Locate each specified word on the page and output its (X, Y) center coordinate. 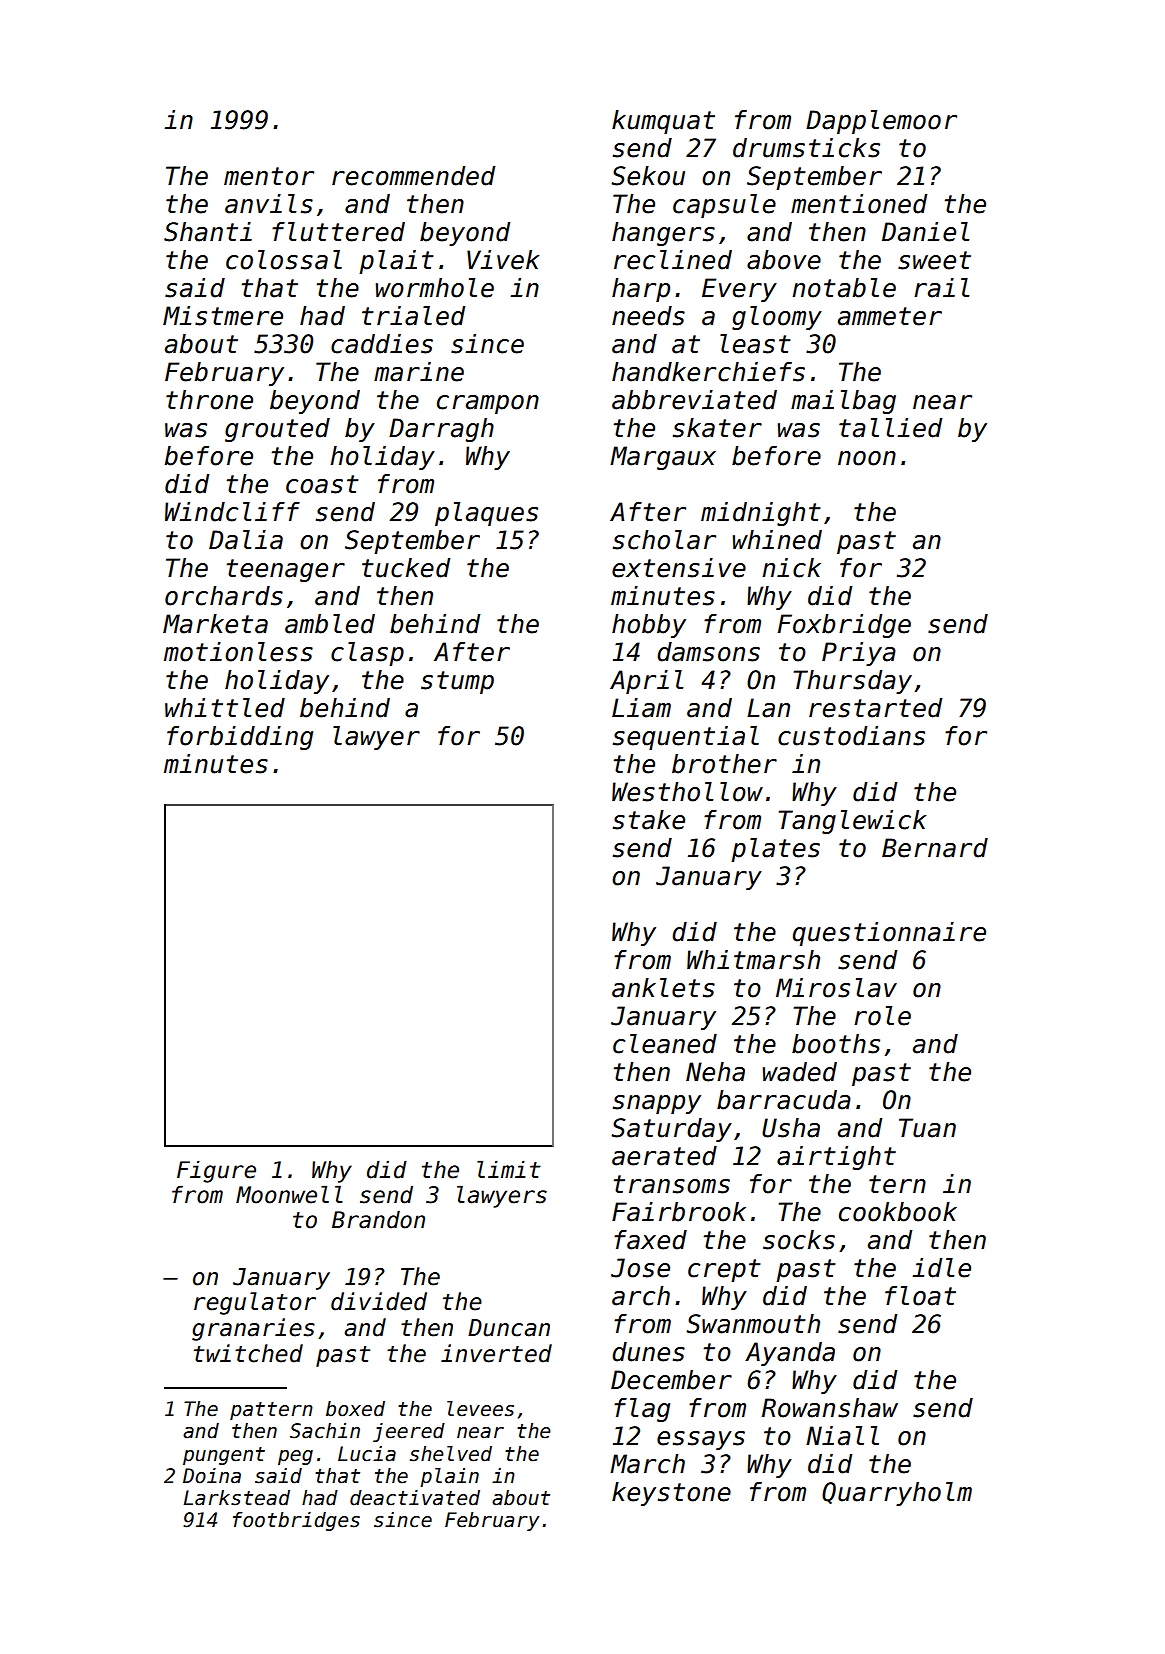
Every (739, 290)
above (784, 260)
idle (941, 1268)
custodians (851, 736)
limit (509, 1169)
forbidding (240, 738)
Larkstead (237, 1498)
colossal (284, 260)
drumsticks (806, 148)
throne (209, 400)
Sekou (648, 176)
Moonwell (289, 1194)
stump (457, 682)
